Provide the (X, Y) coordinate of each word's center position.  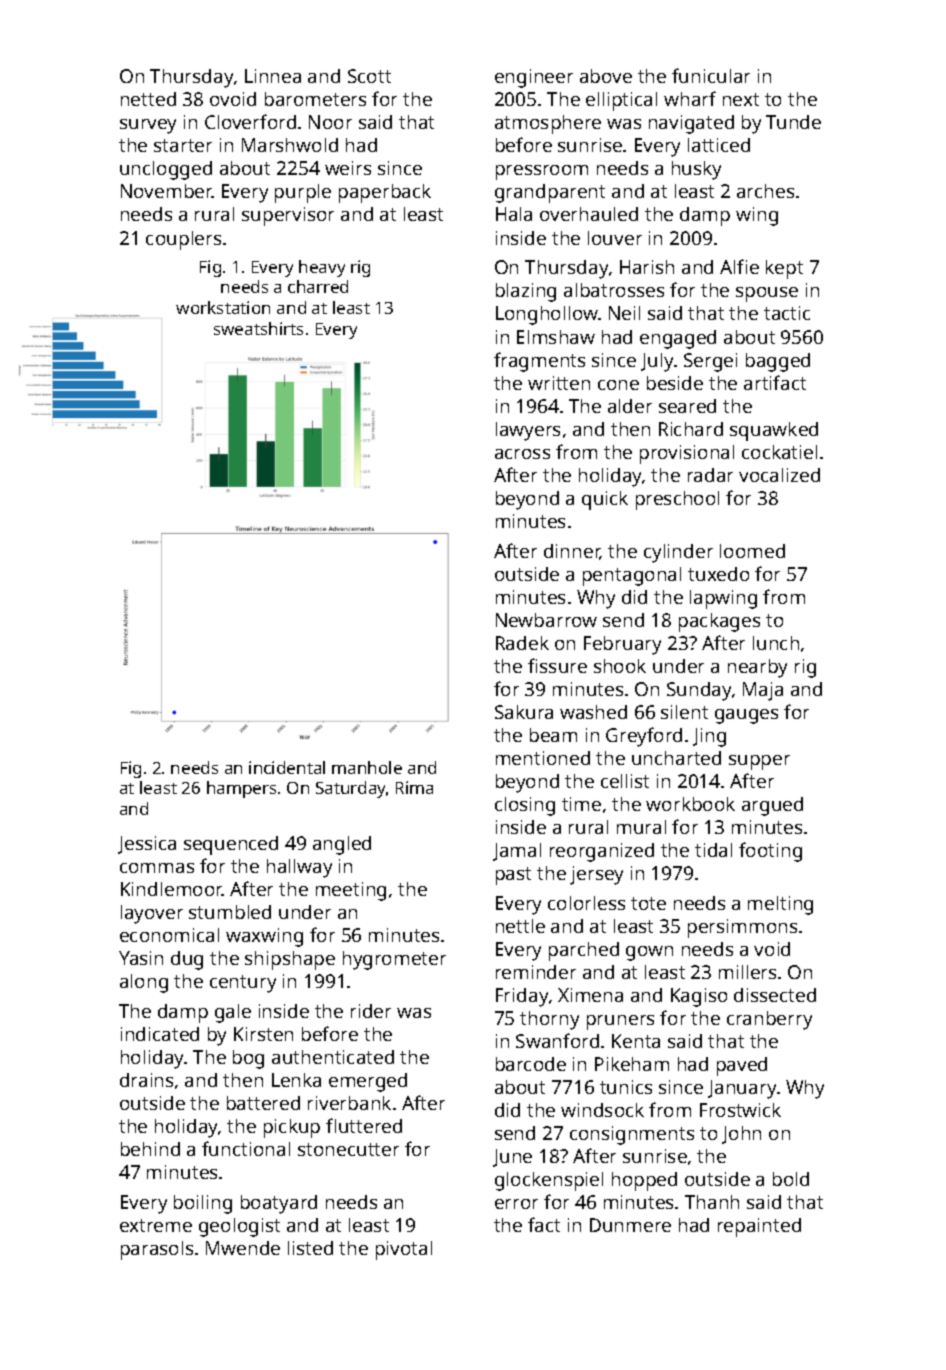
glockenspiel (549, 1181)
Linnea (273, 76)
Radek (522, 643)
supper (759, 762)
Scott (369, 76)
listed (310, 1248)
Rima (414, 787)
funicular (711, 75)
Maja (763, 691)
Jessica (147, 845)
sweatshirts (258, 328)
